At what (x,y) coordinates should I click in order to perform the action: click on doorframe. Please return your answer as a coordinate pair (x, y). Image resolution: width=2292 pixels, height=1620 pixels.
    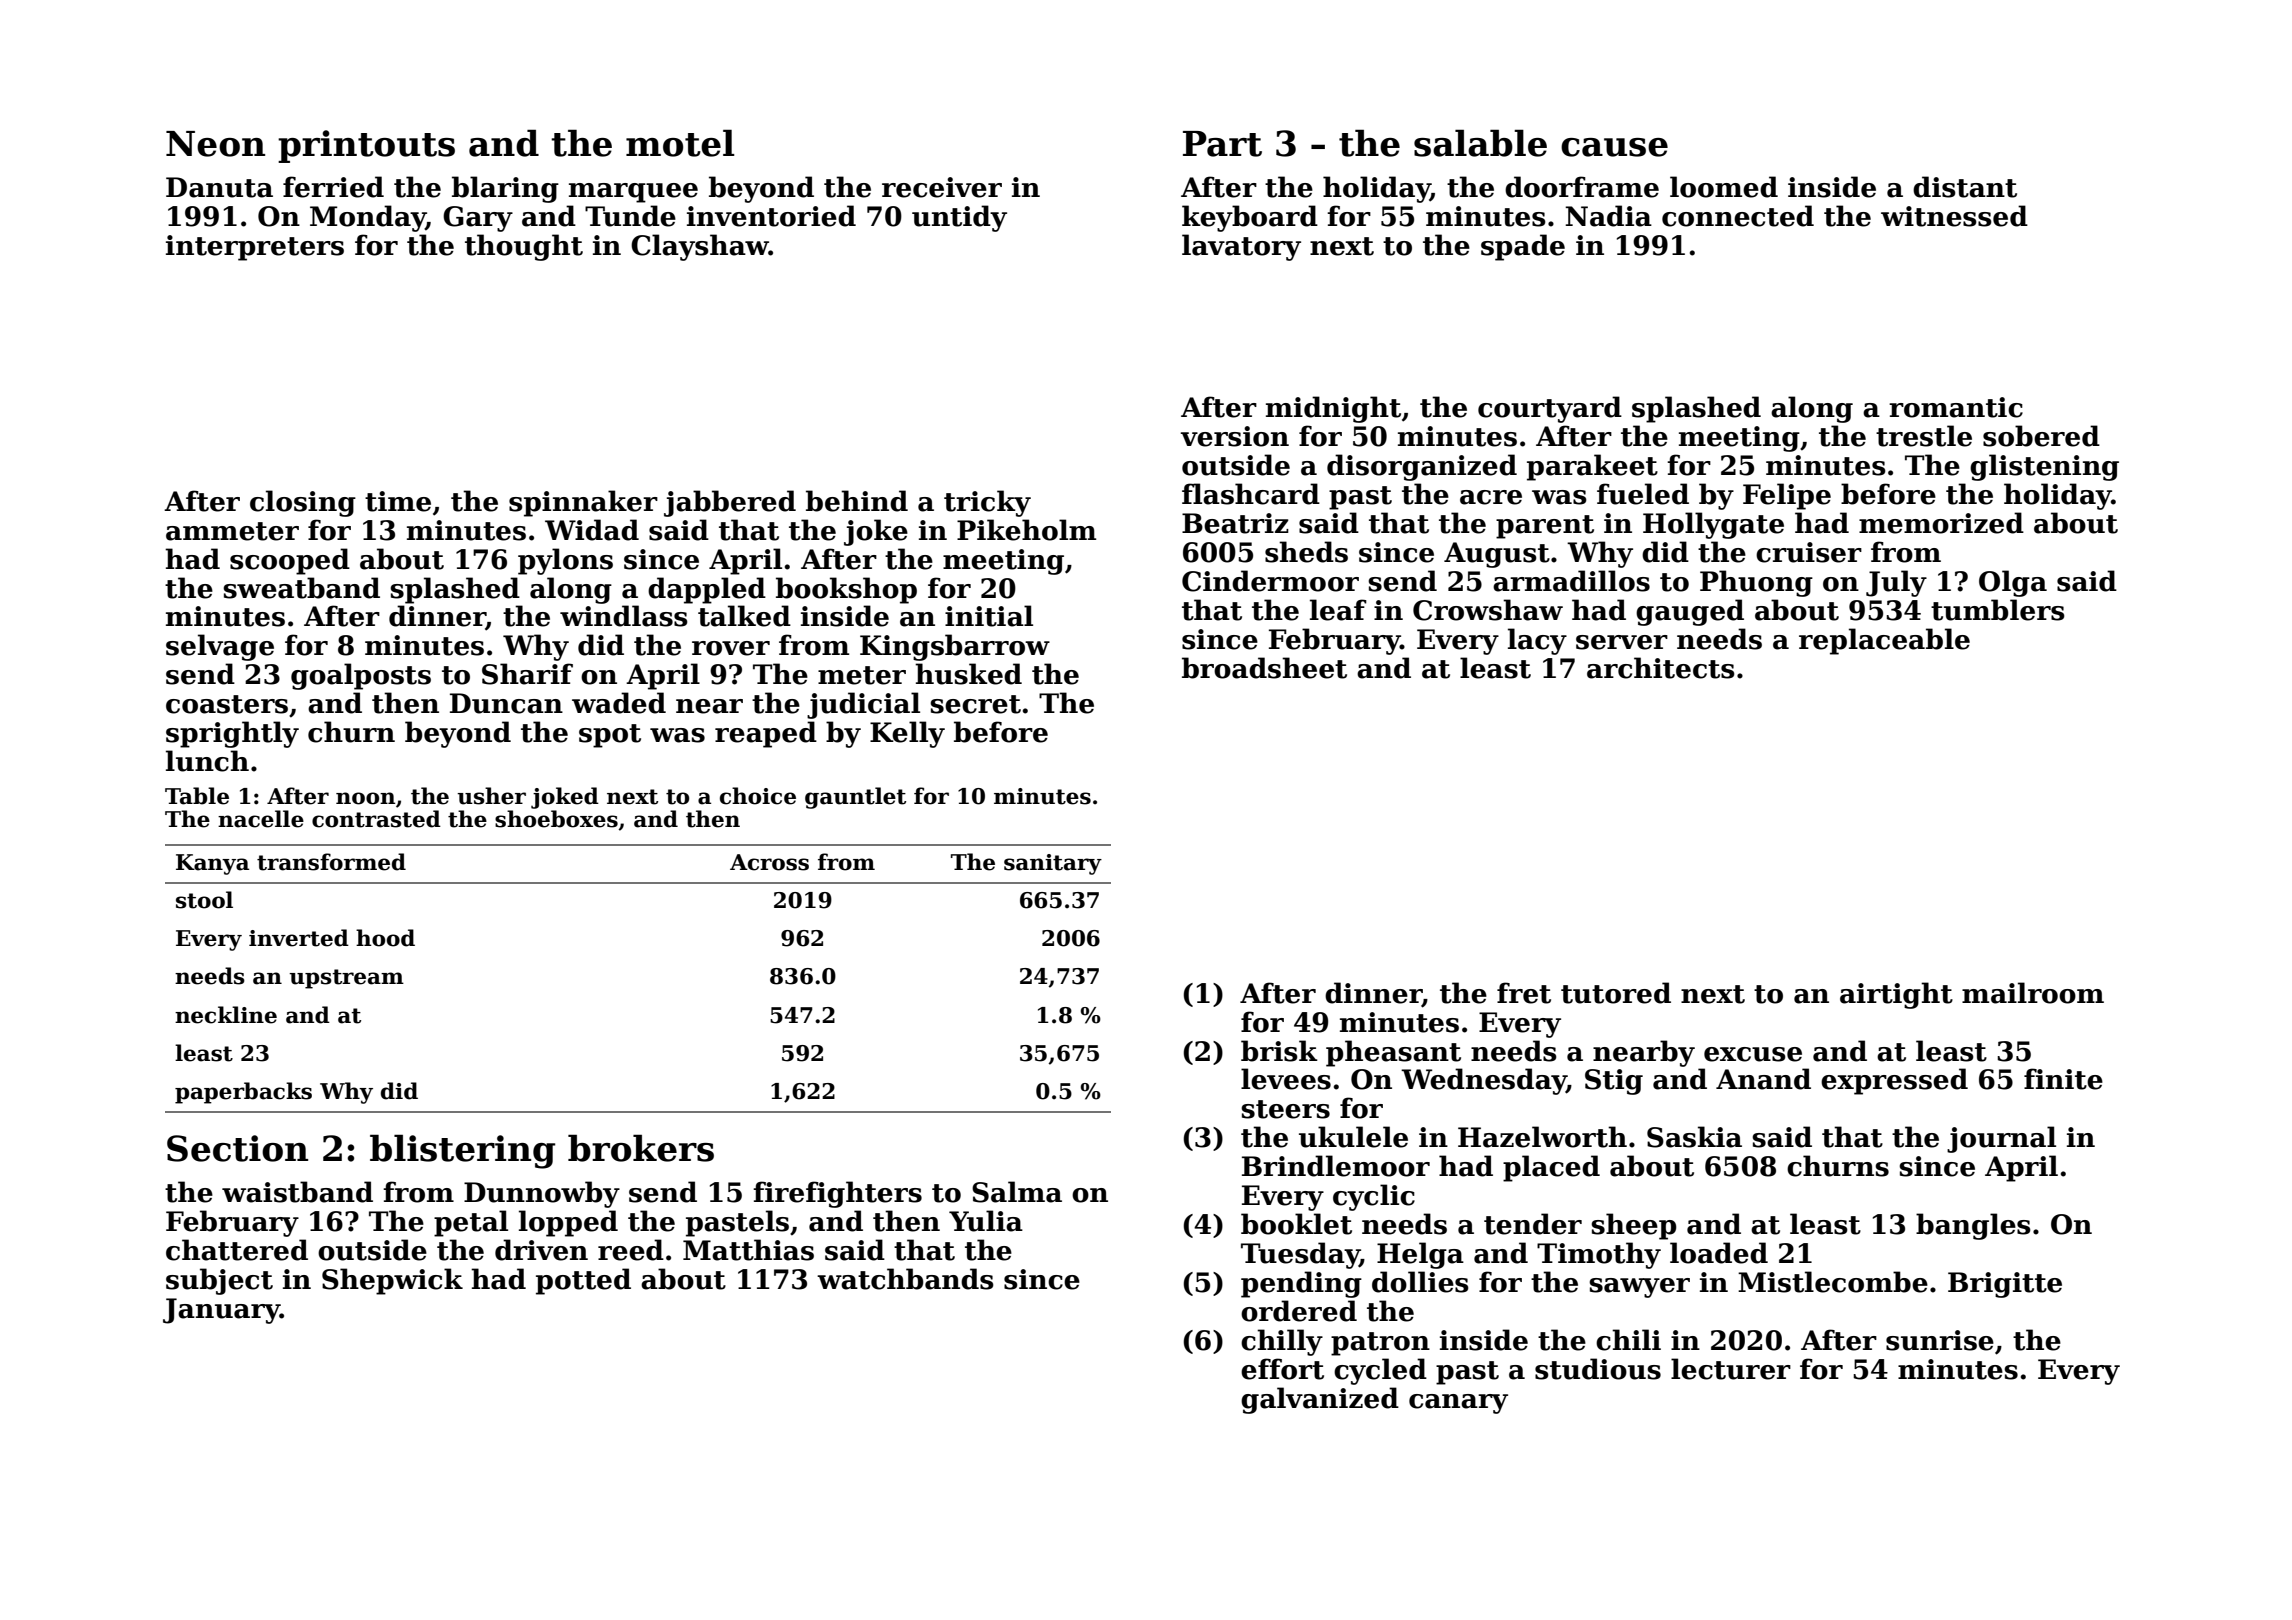
    Looking at the image, I should click on (1582, 187).
